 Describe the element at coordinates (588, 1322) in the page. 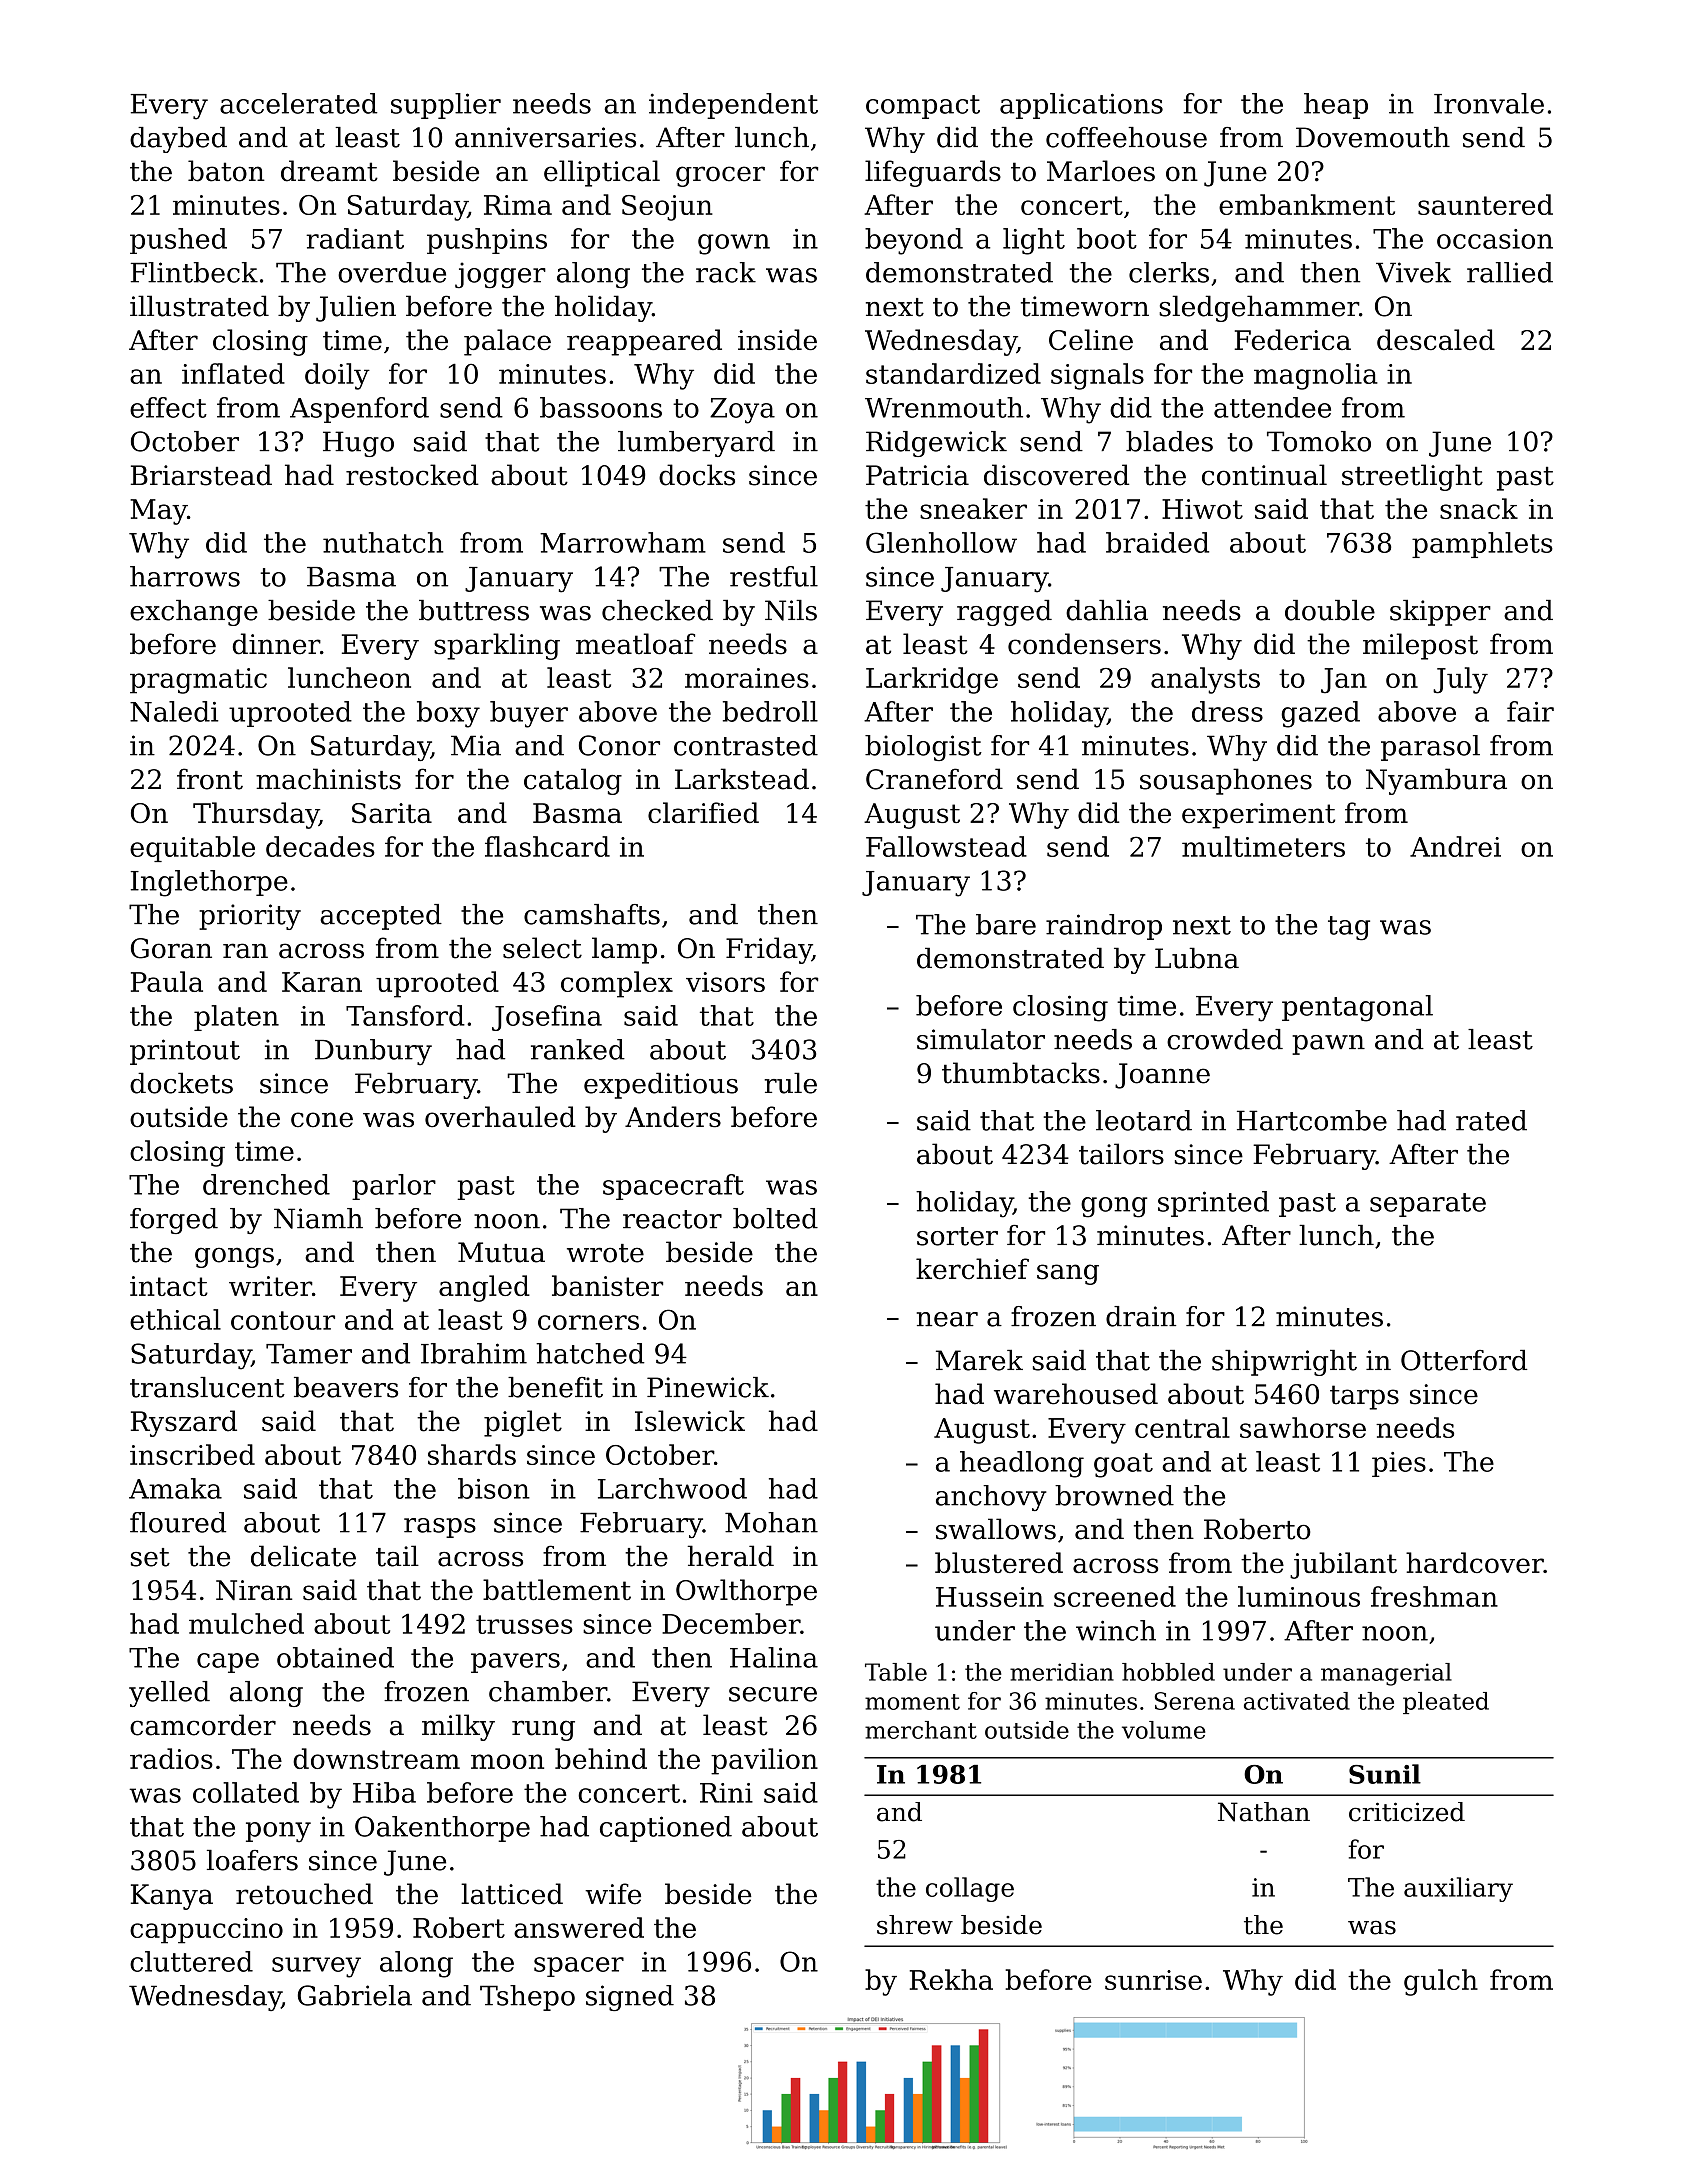

I see `corners` at that location.
